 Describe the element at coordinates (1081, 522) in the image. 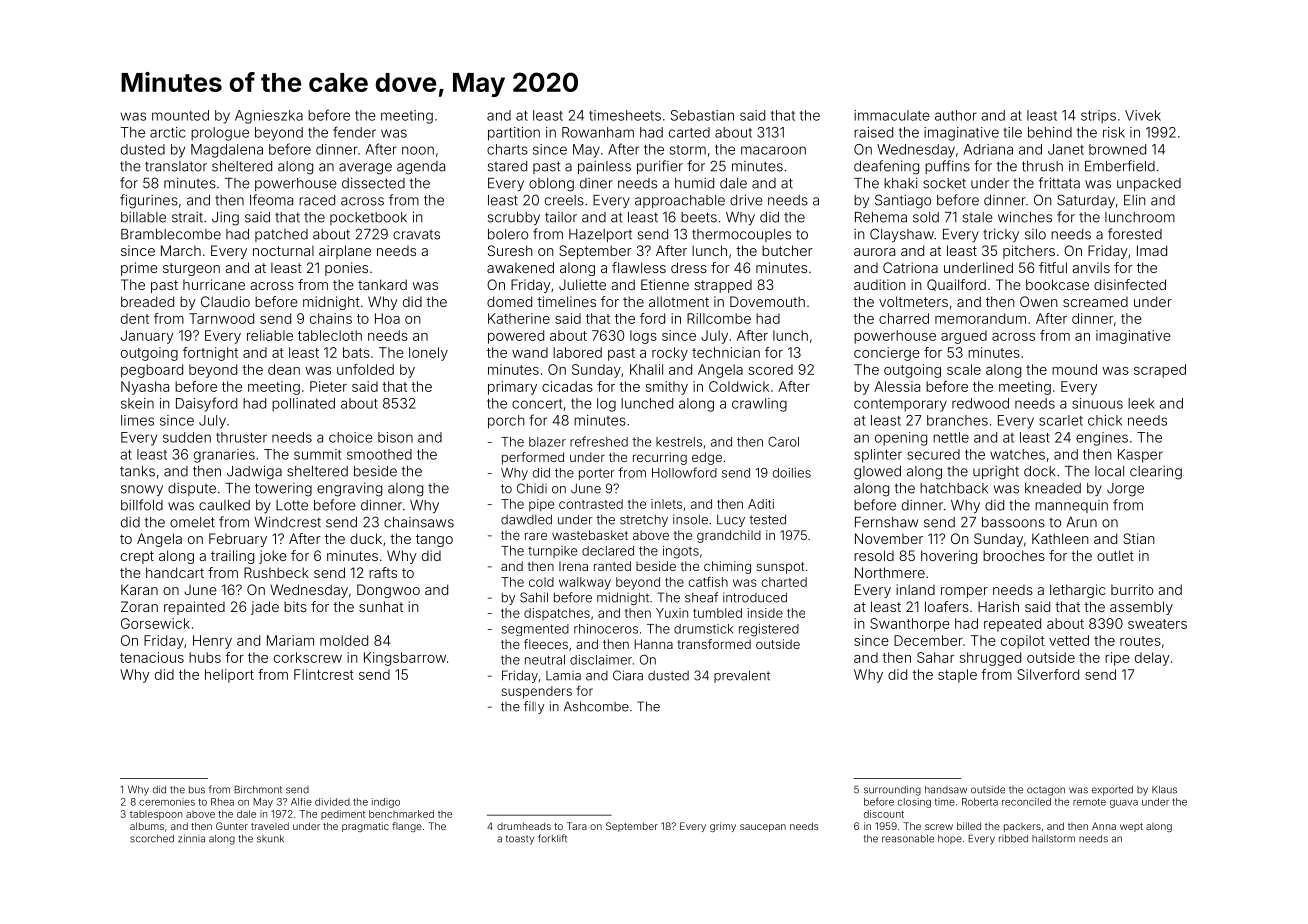

I see `Arun` at that location.
